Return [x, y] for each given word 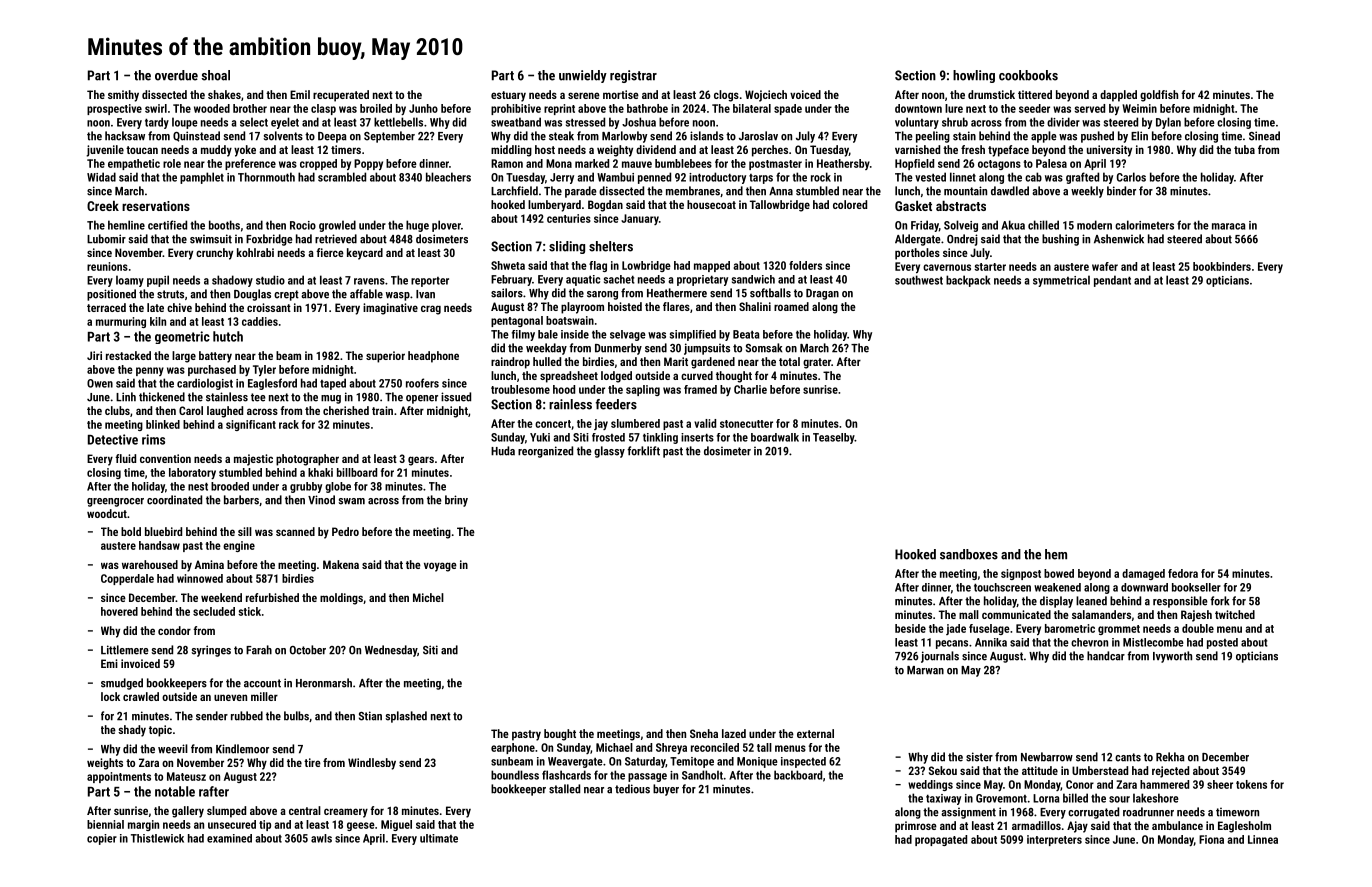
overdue [176, 75]
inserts [697, 437]
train [382, 410]
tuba [1244, 149]
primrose [916, 827]
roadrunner [1148, 812]
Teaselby [834, 438]
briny [456, 501]
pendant [1112, 281]
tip [265, 825]
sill [245, 531]
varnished [917, 149]
